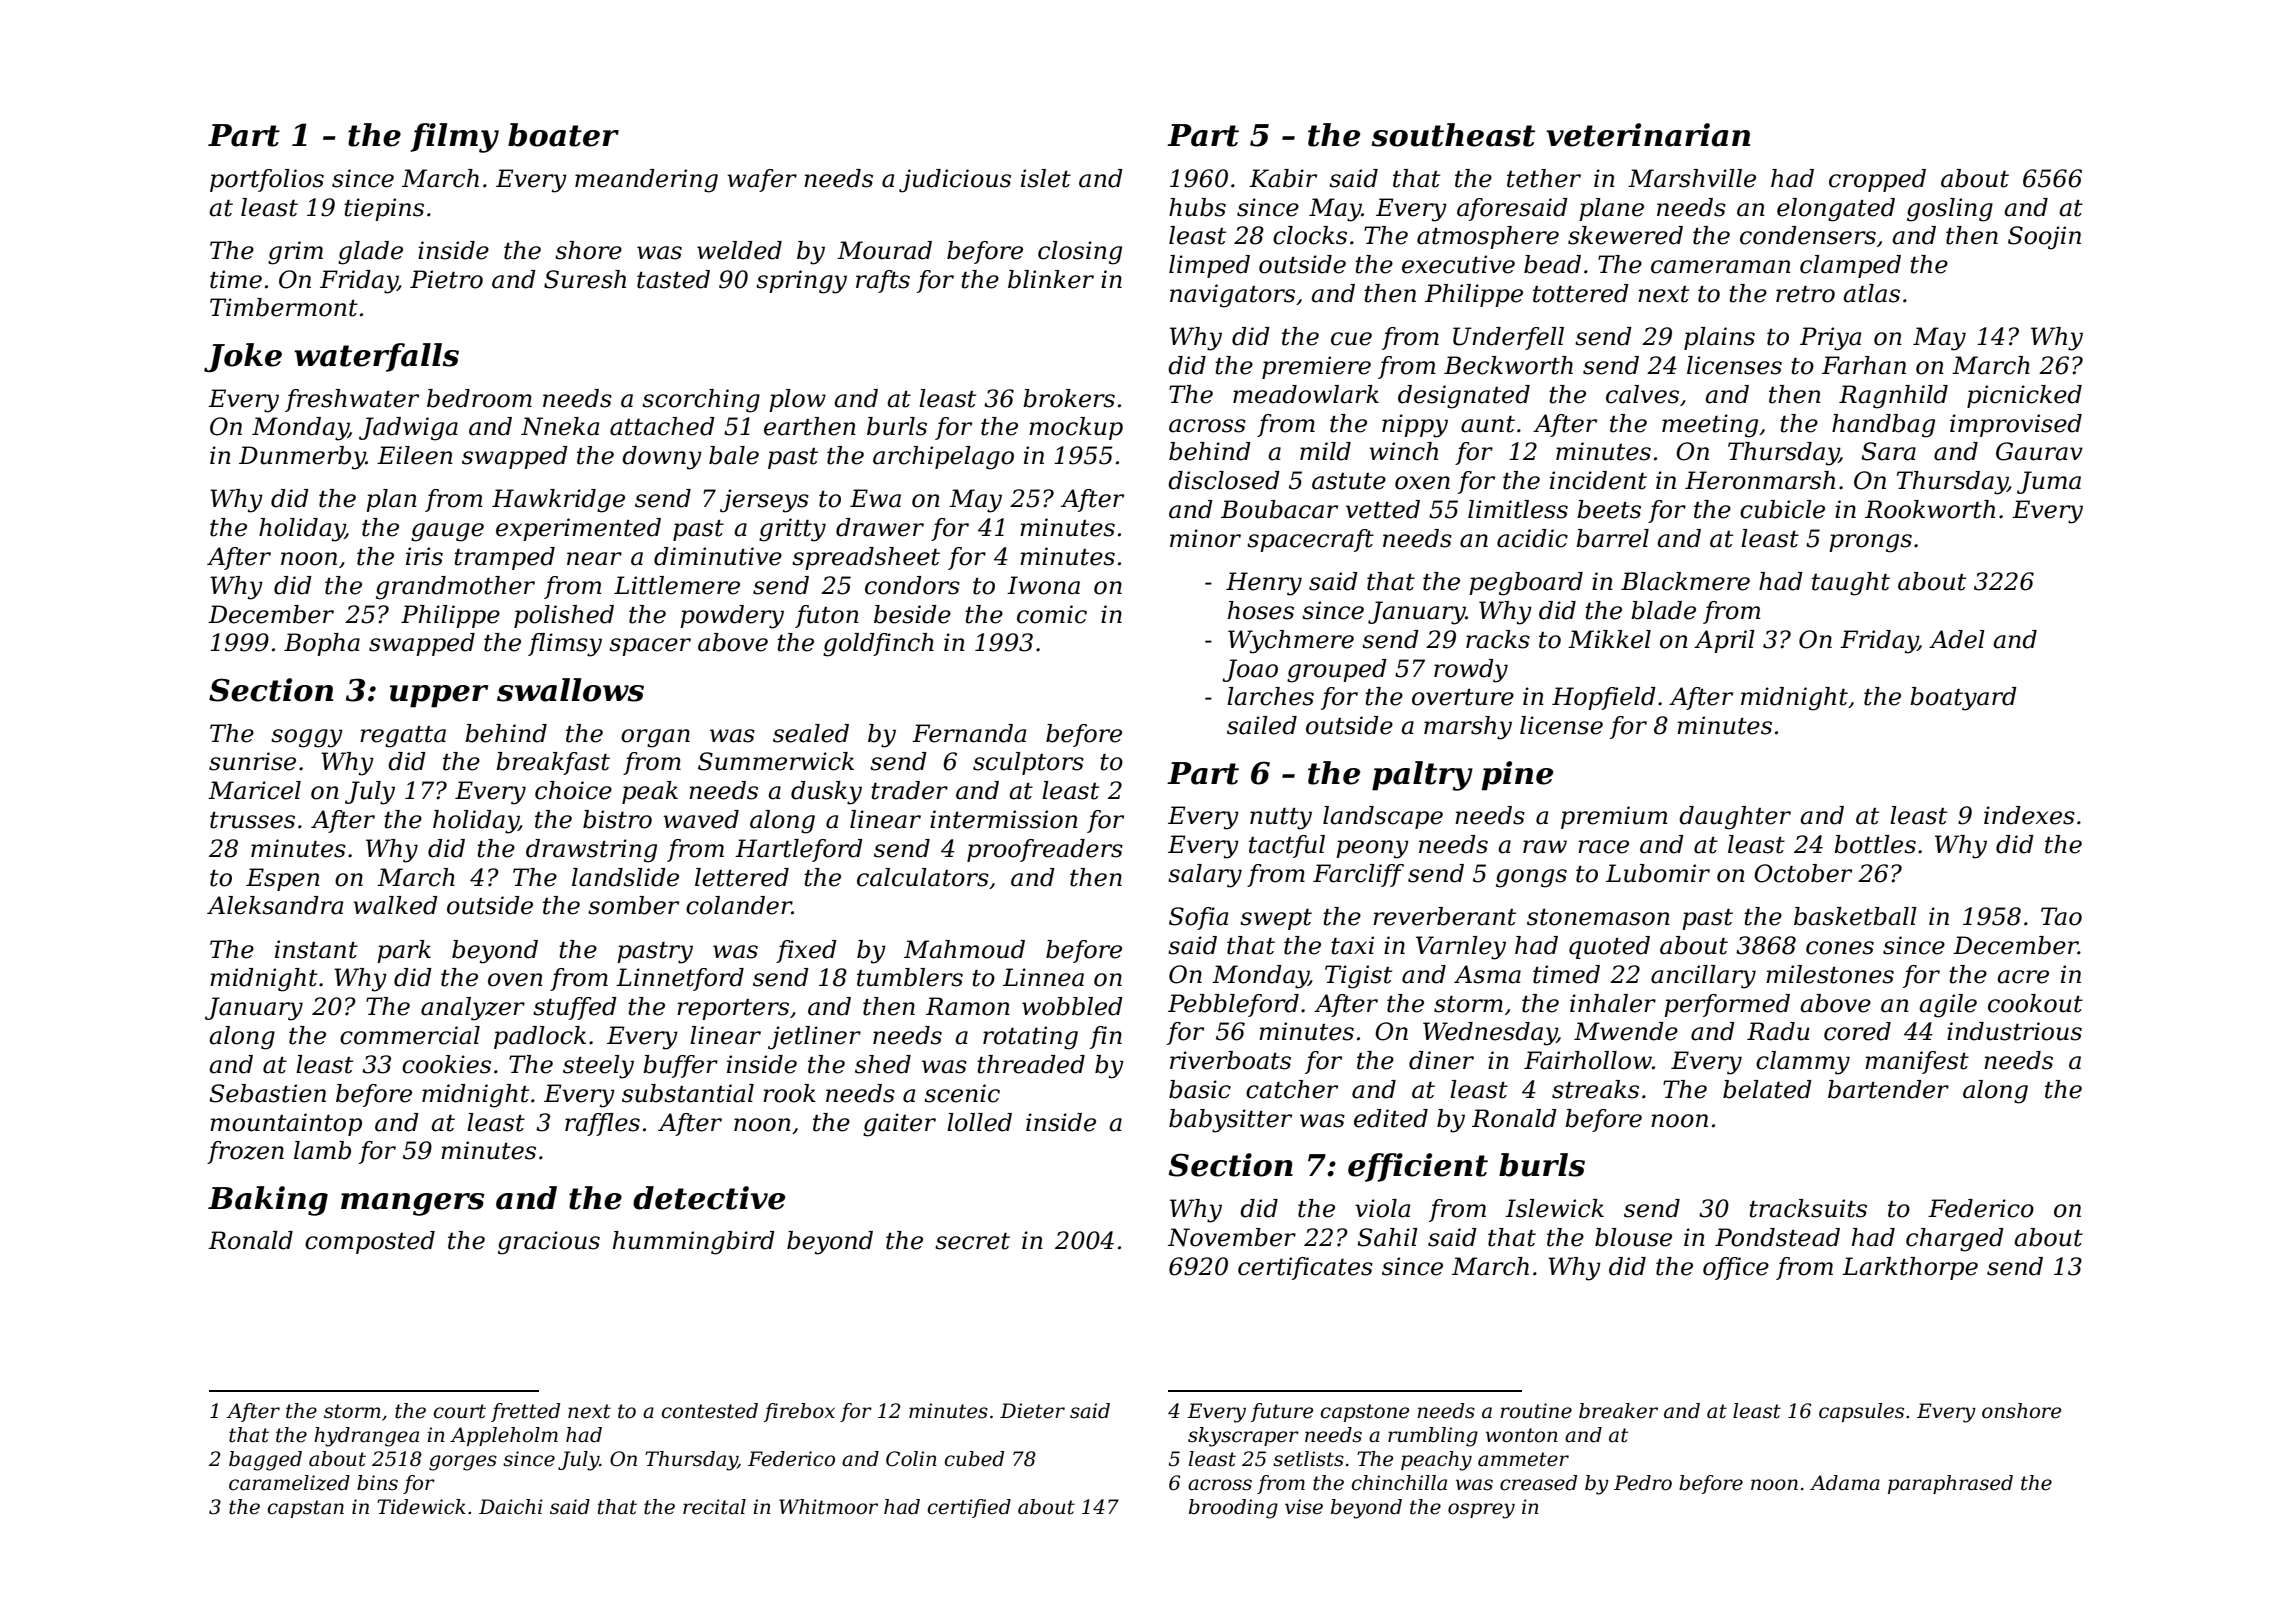 The width and height of the document is (2292, 1620). What do you see at coordinates (286, 1124) in the document?
I see `mountaintop` at bounding box center [286, 1124].
